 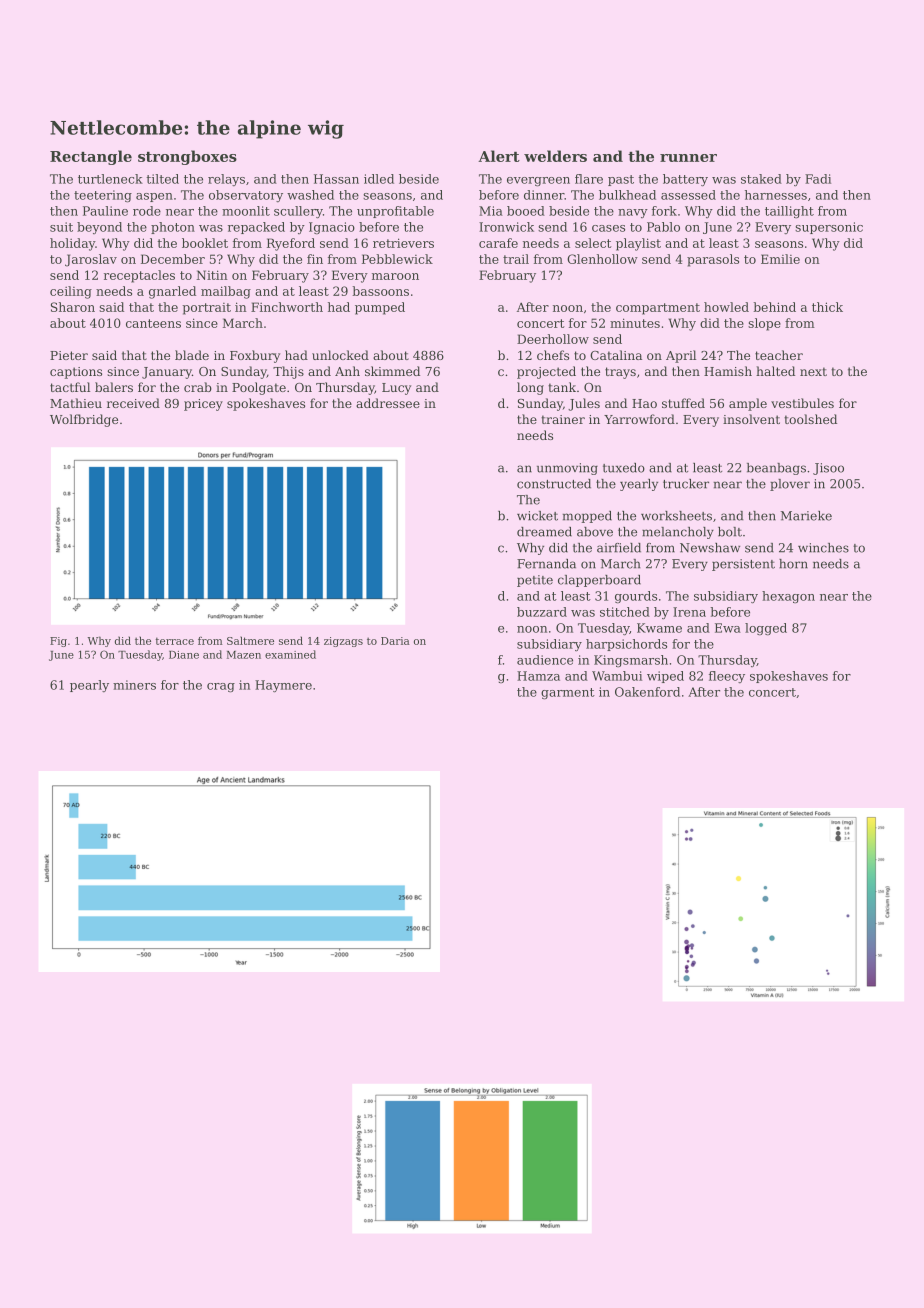 What do you see at coordinates (172, 292) in the screenshot?
I see `gnarled` at bounding box center [172, 292].
